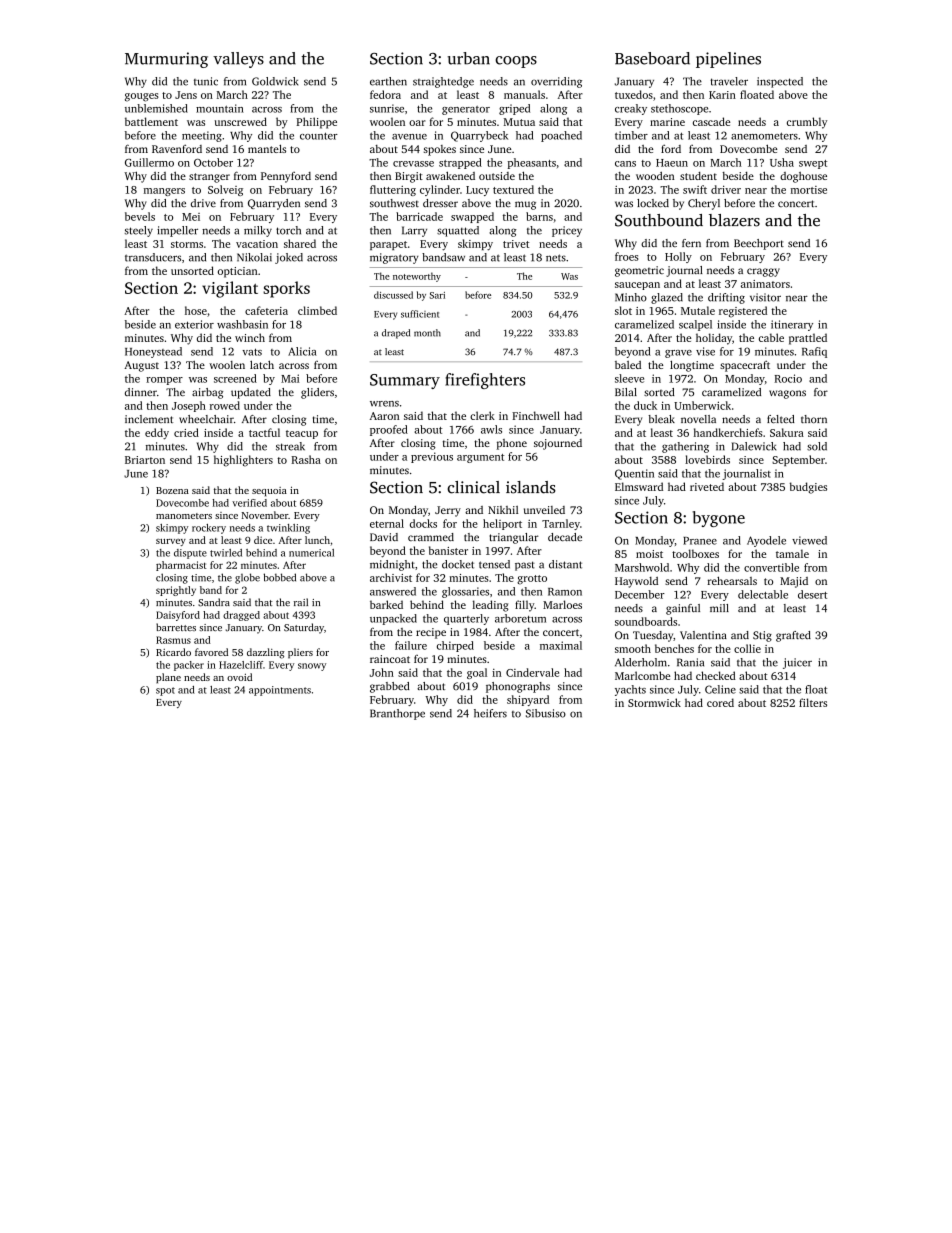 The width and height of the screenshot is (952, 1233). I want to click on gathering, so click(685, 447).
